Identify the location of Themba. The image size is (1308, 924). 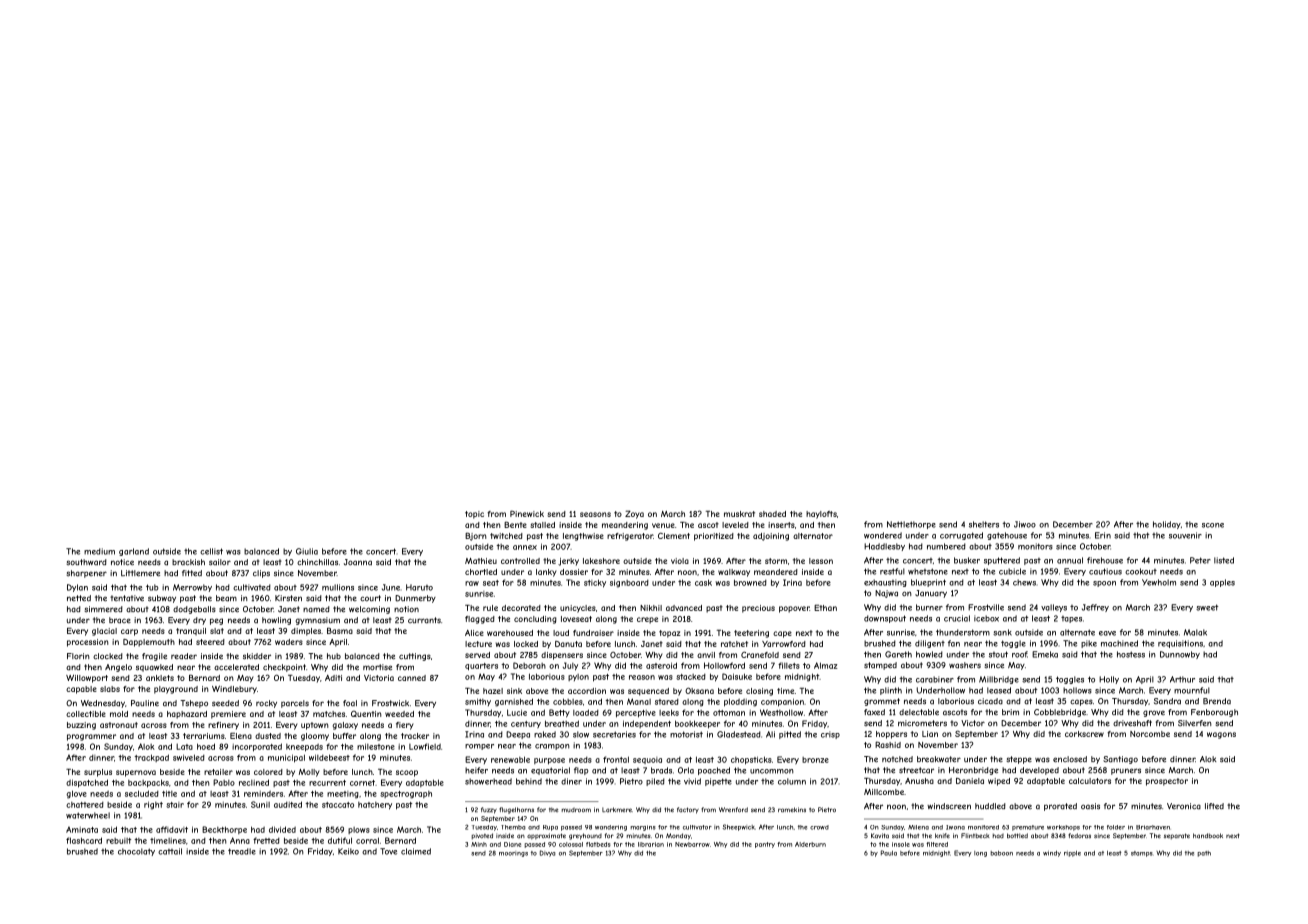
(513, 827).
